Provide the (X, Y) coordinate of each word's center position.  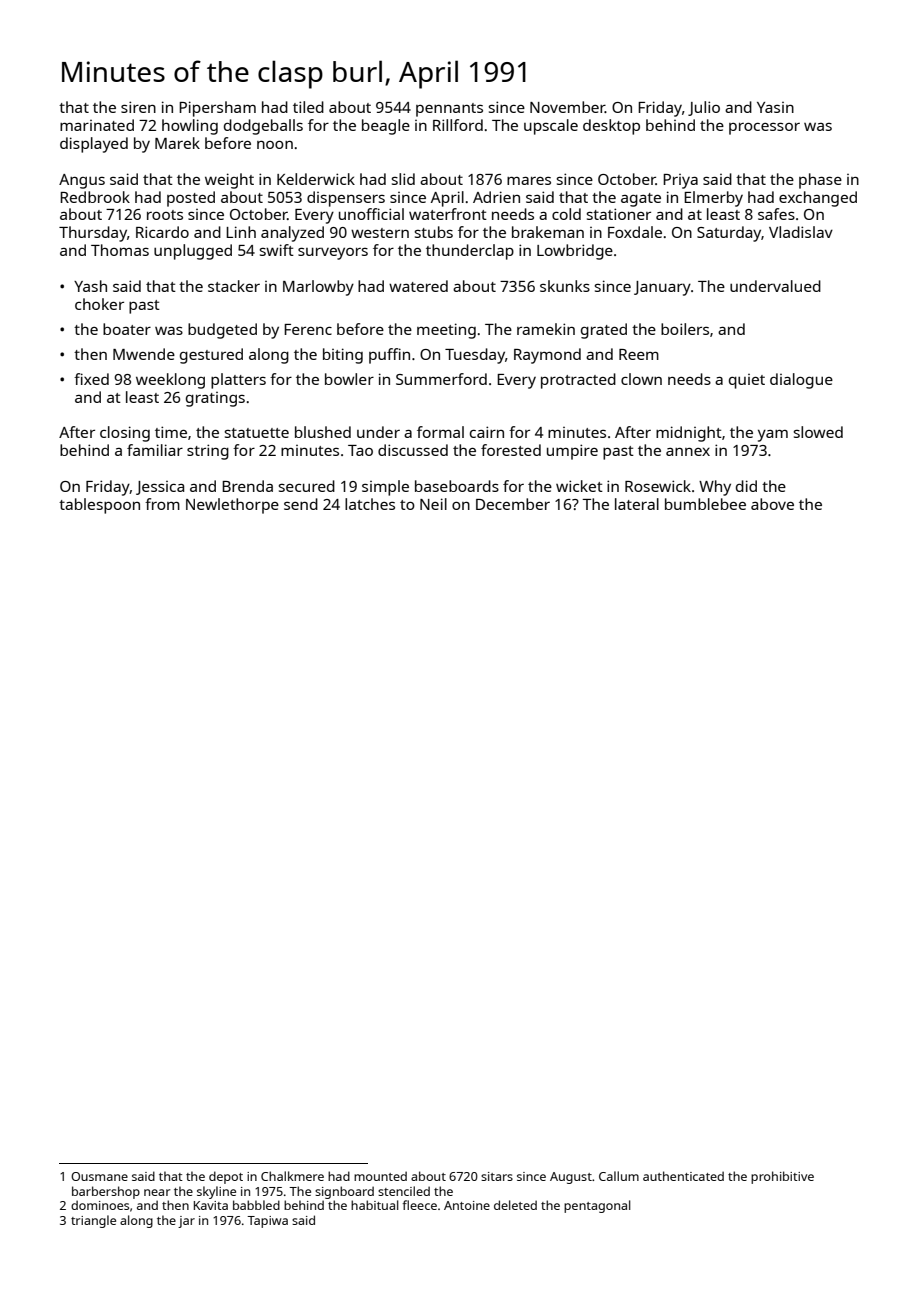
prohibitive (782, 1177)
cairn (487, 432)
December (513, 504)
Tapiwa (267, 1222)
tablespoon (99, 506)
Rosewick (658, 486)
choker (99, 304)
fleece (420, 1205)
